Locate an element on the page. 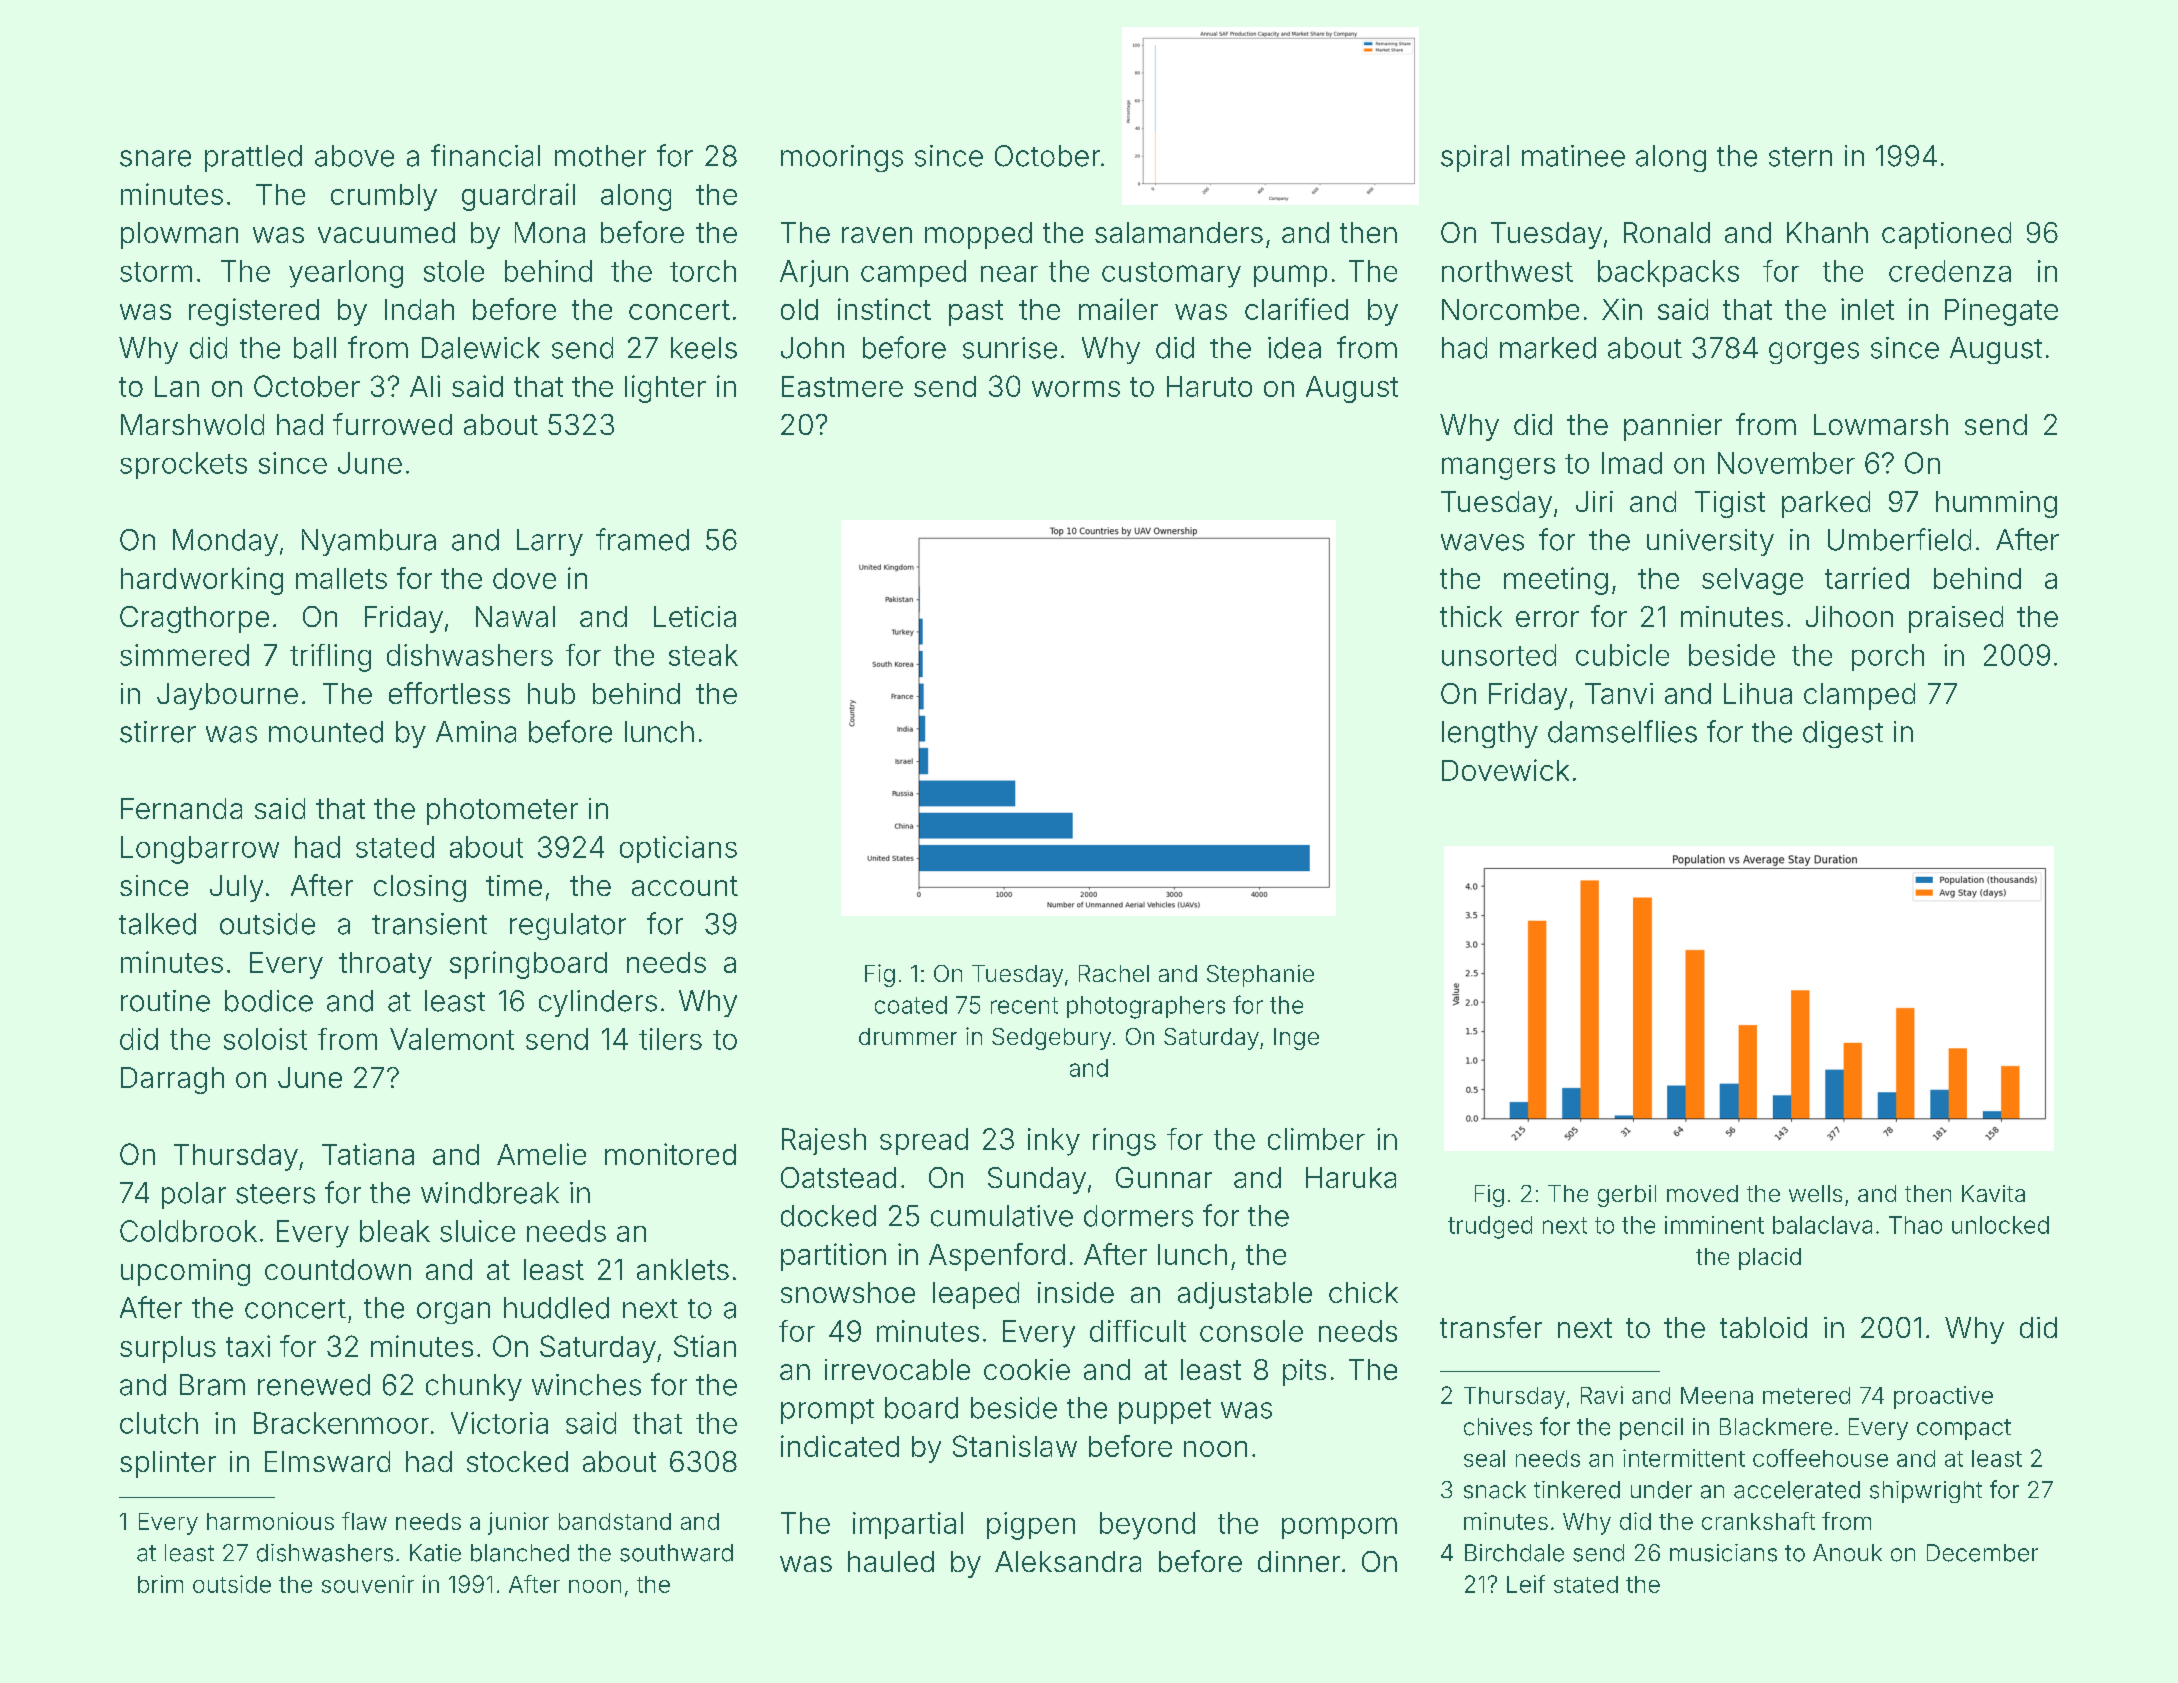 This document has height=1683, width=2178. snare is located at coordinates (155, 158).
